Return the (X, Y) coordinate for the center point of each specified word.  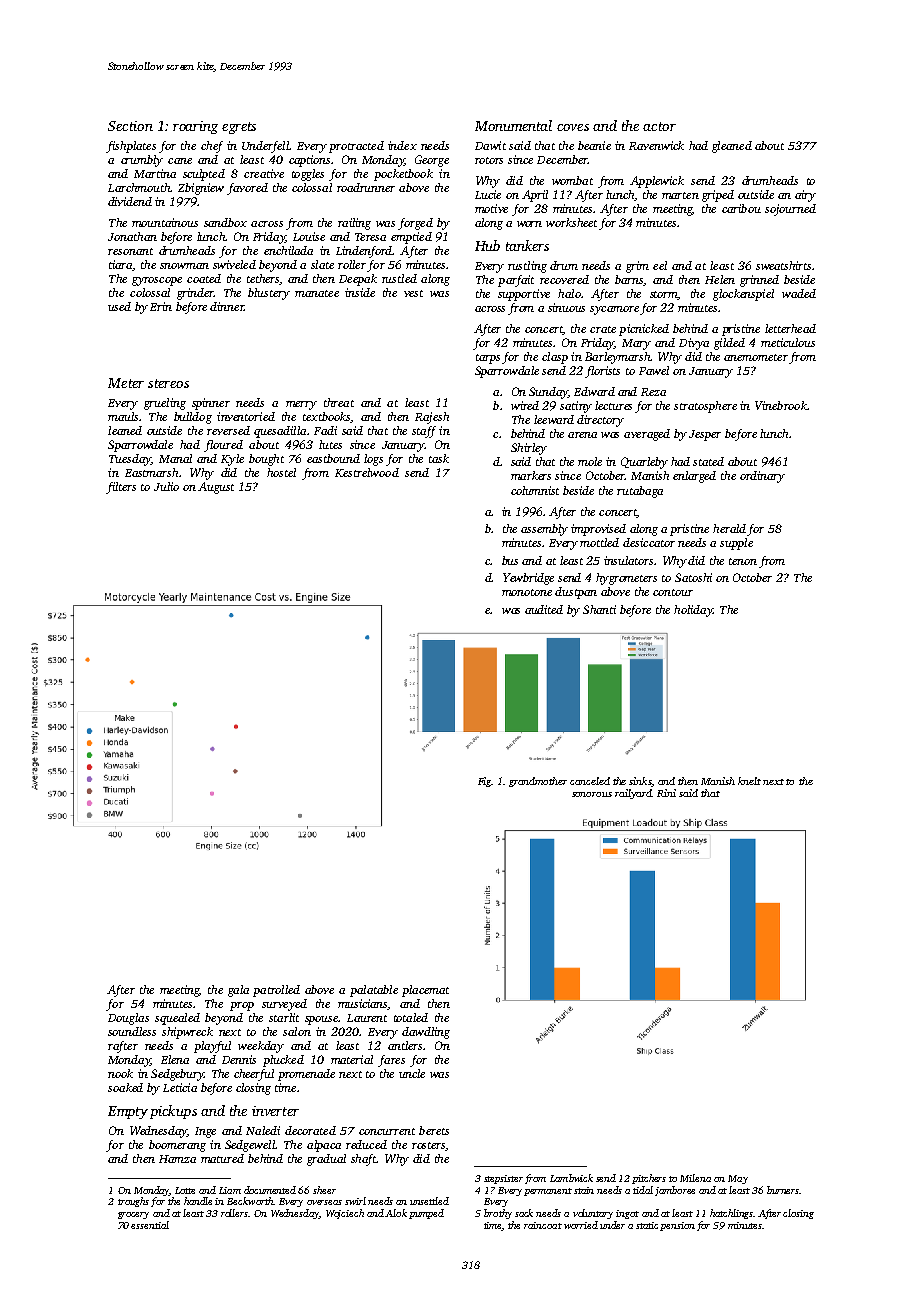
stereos (168, 383)
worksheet (571, 222)
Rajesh (432, 418)
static (647, 1225)
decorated (310, 1130)
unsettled (429, 1201)
